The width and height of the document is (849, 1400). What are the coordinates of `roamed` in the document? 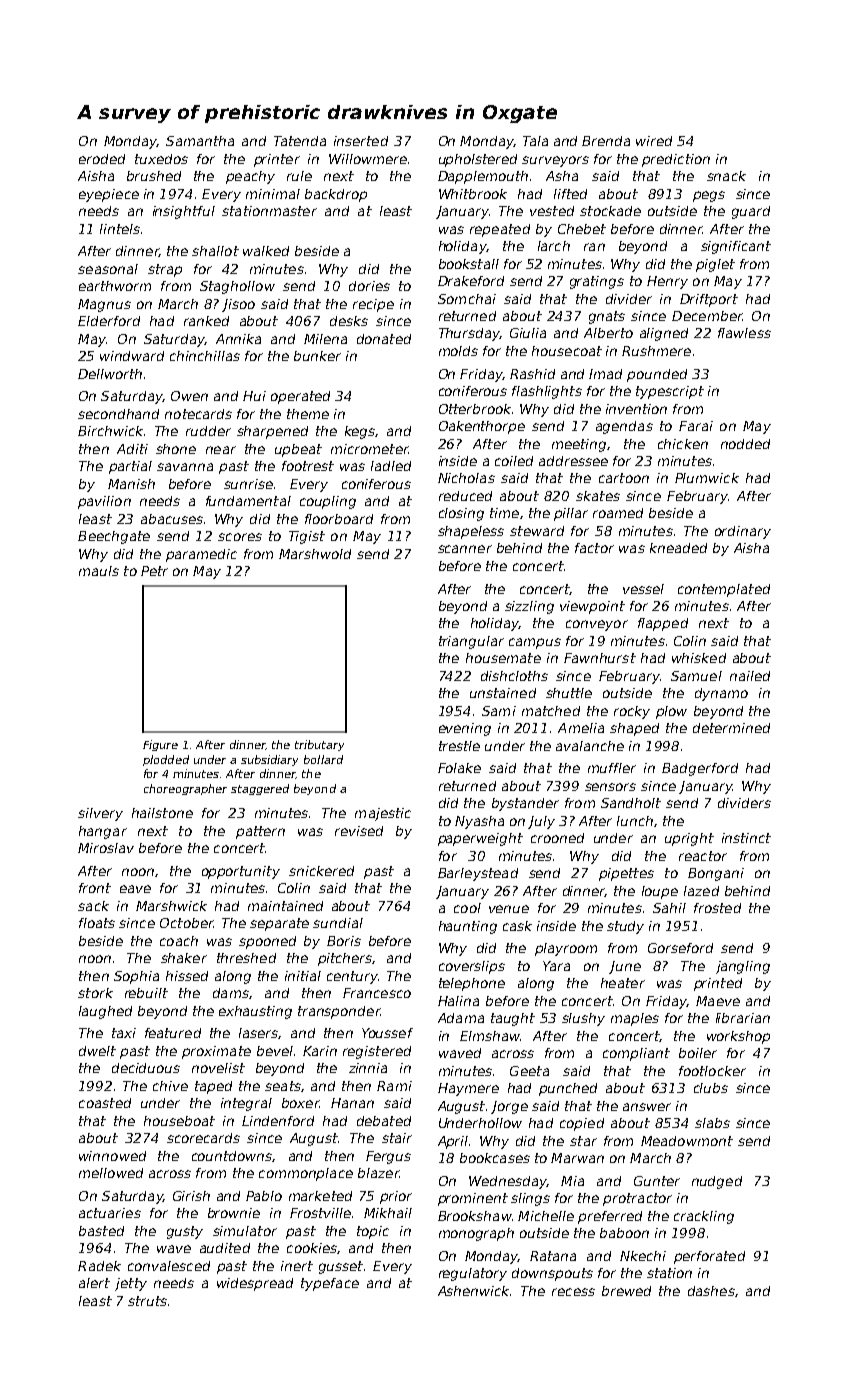 It's located at (618, 513).
